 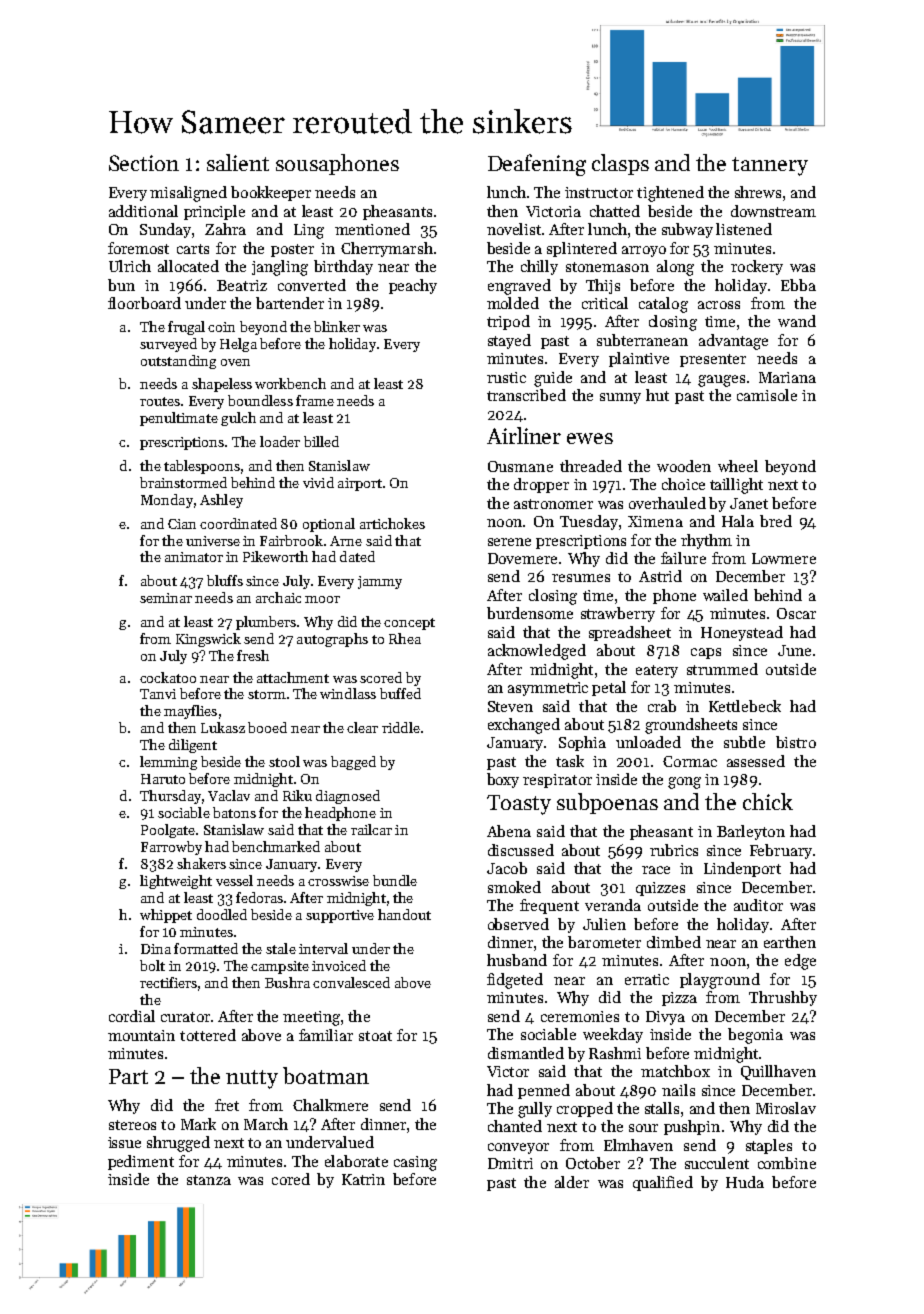 I want to click on foremost, so click(x=138, y=248).
